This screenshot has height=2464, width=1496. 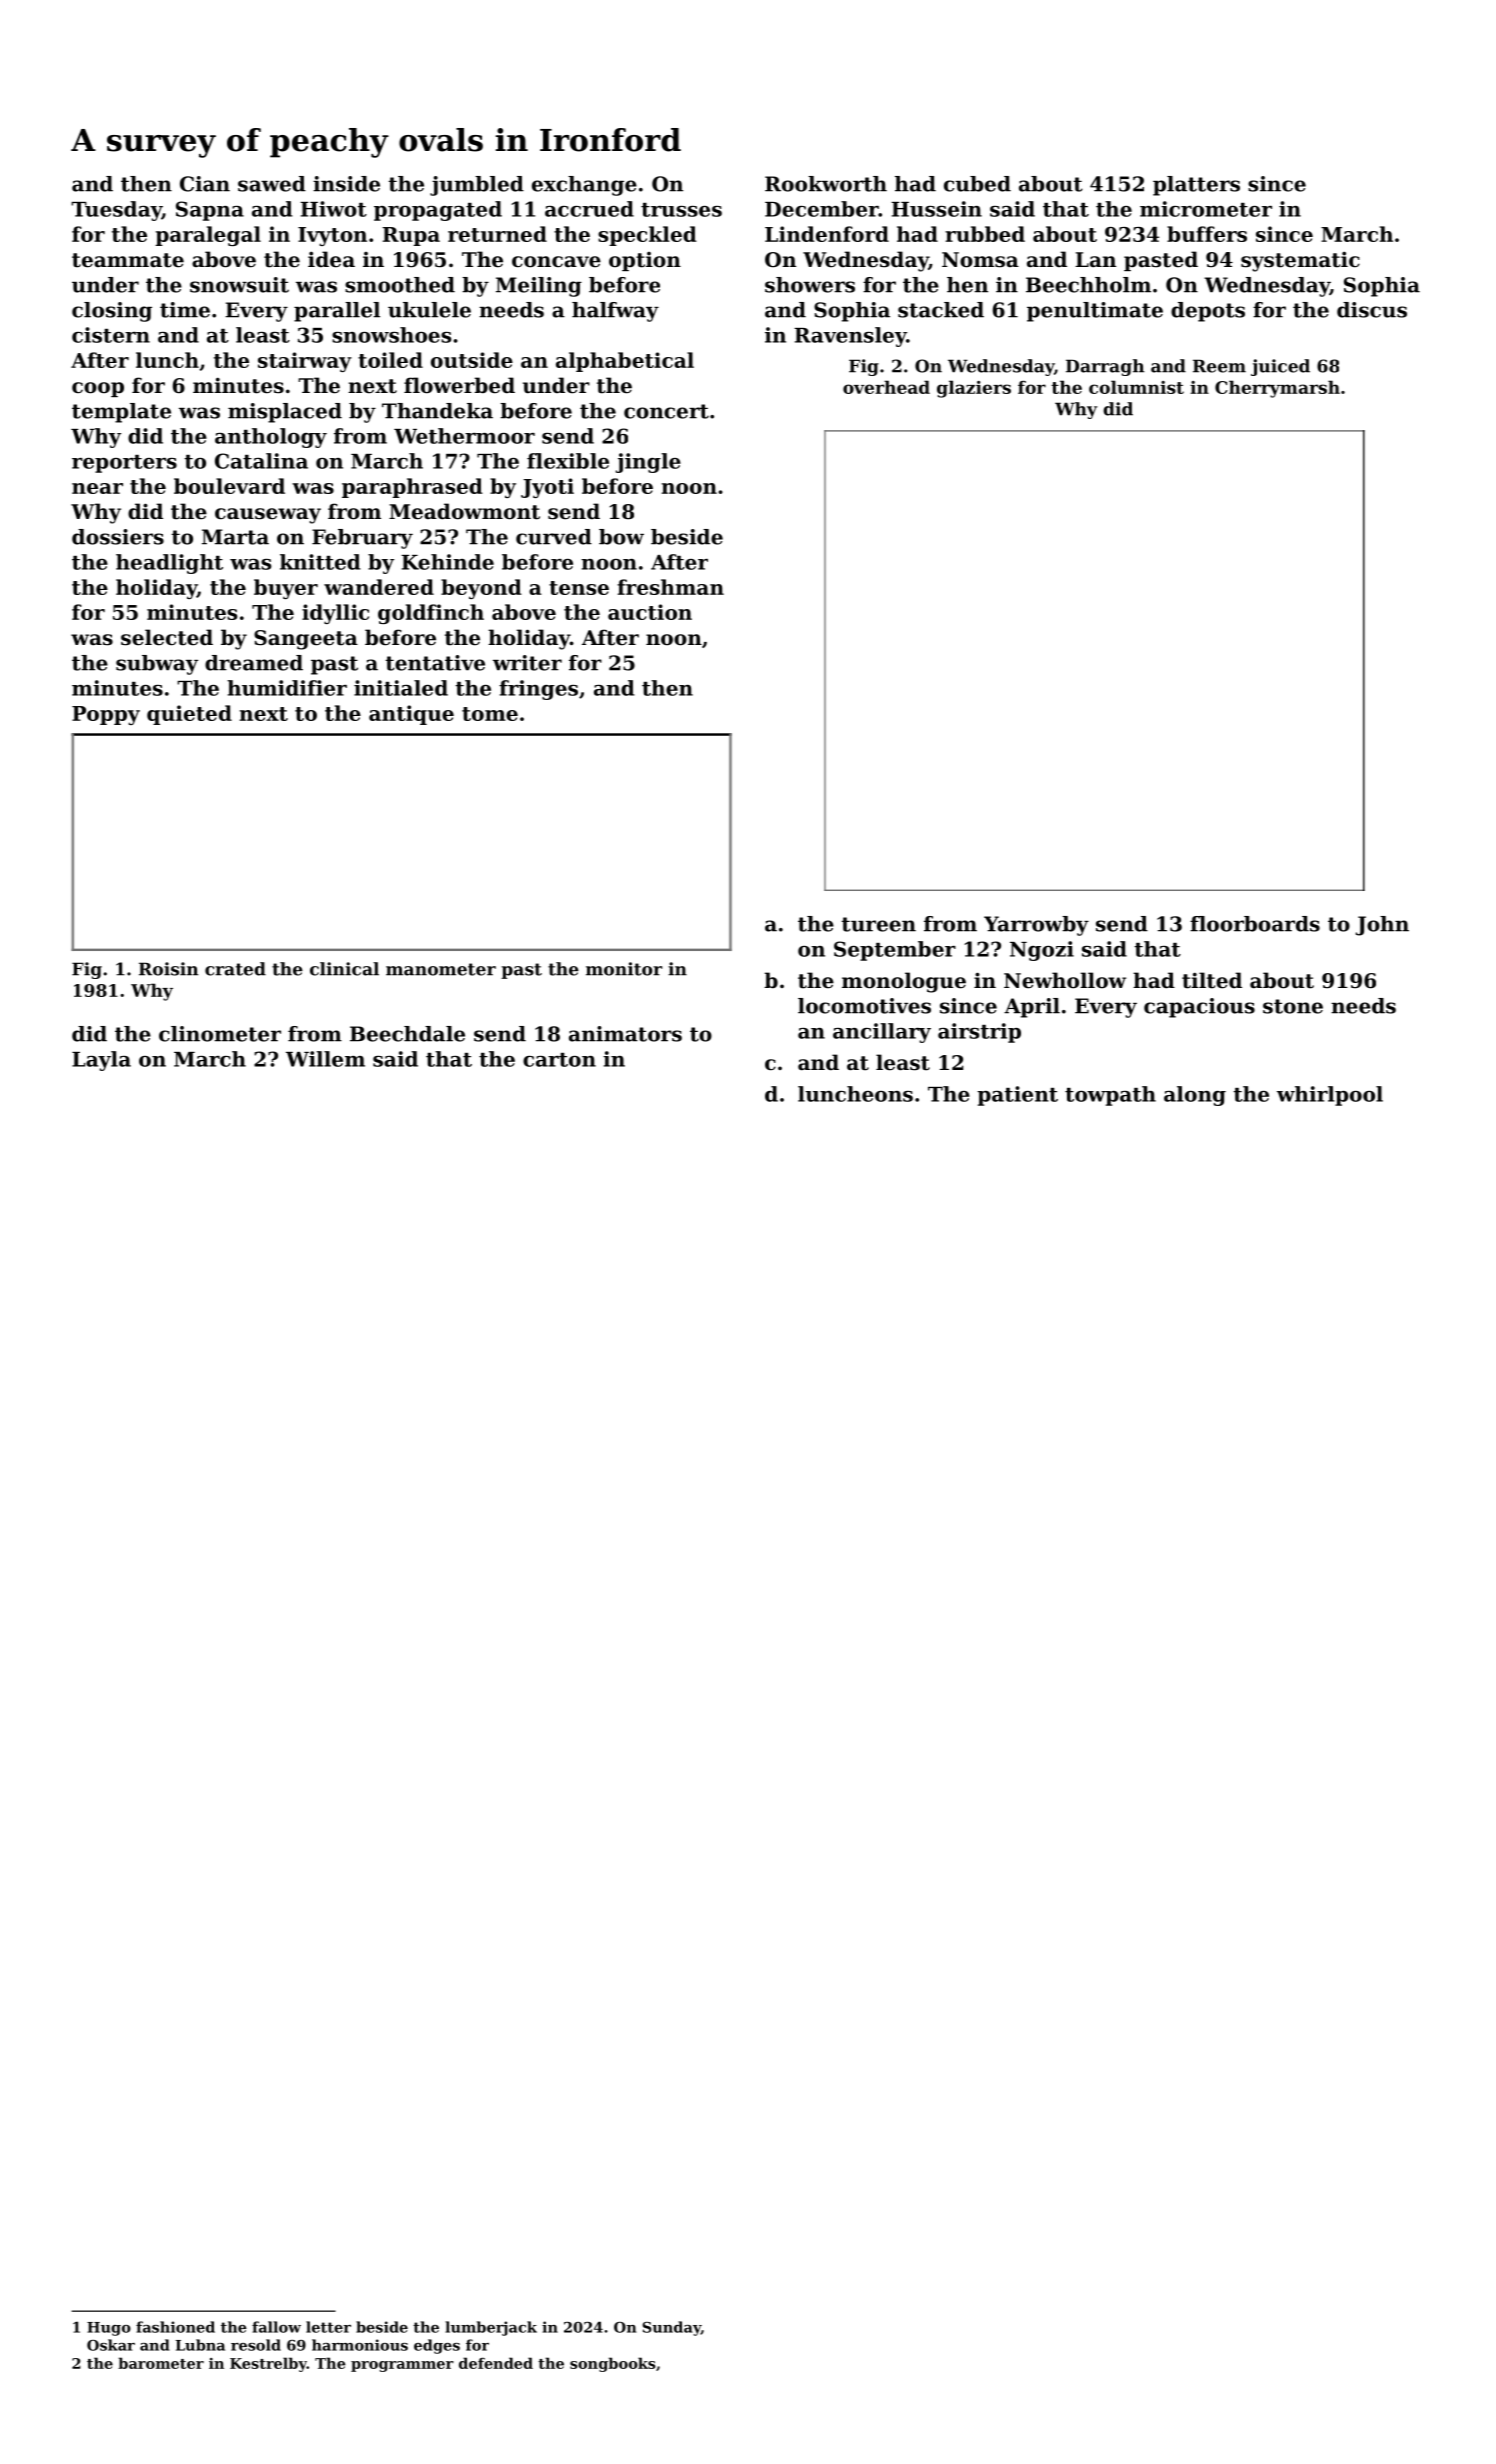 What do you see at coordinates (1136, 387) in the screenshot?
I see `columnist` at bounding box center [1136, 387].
